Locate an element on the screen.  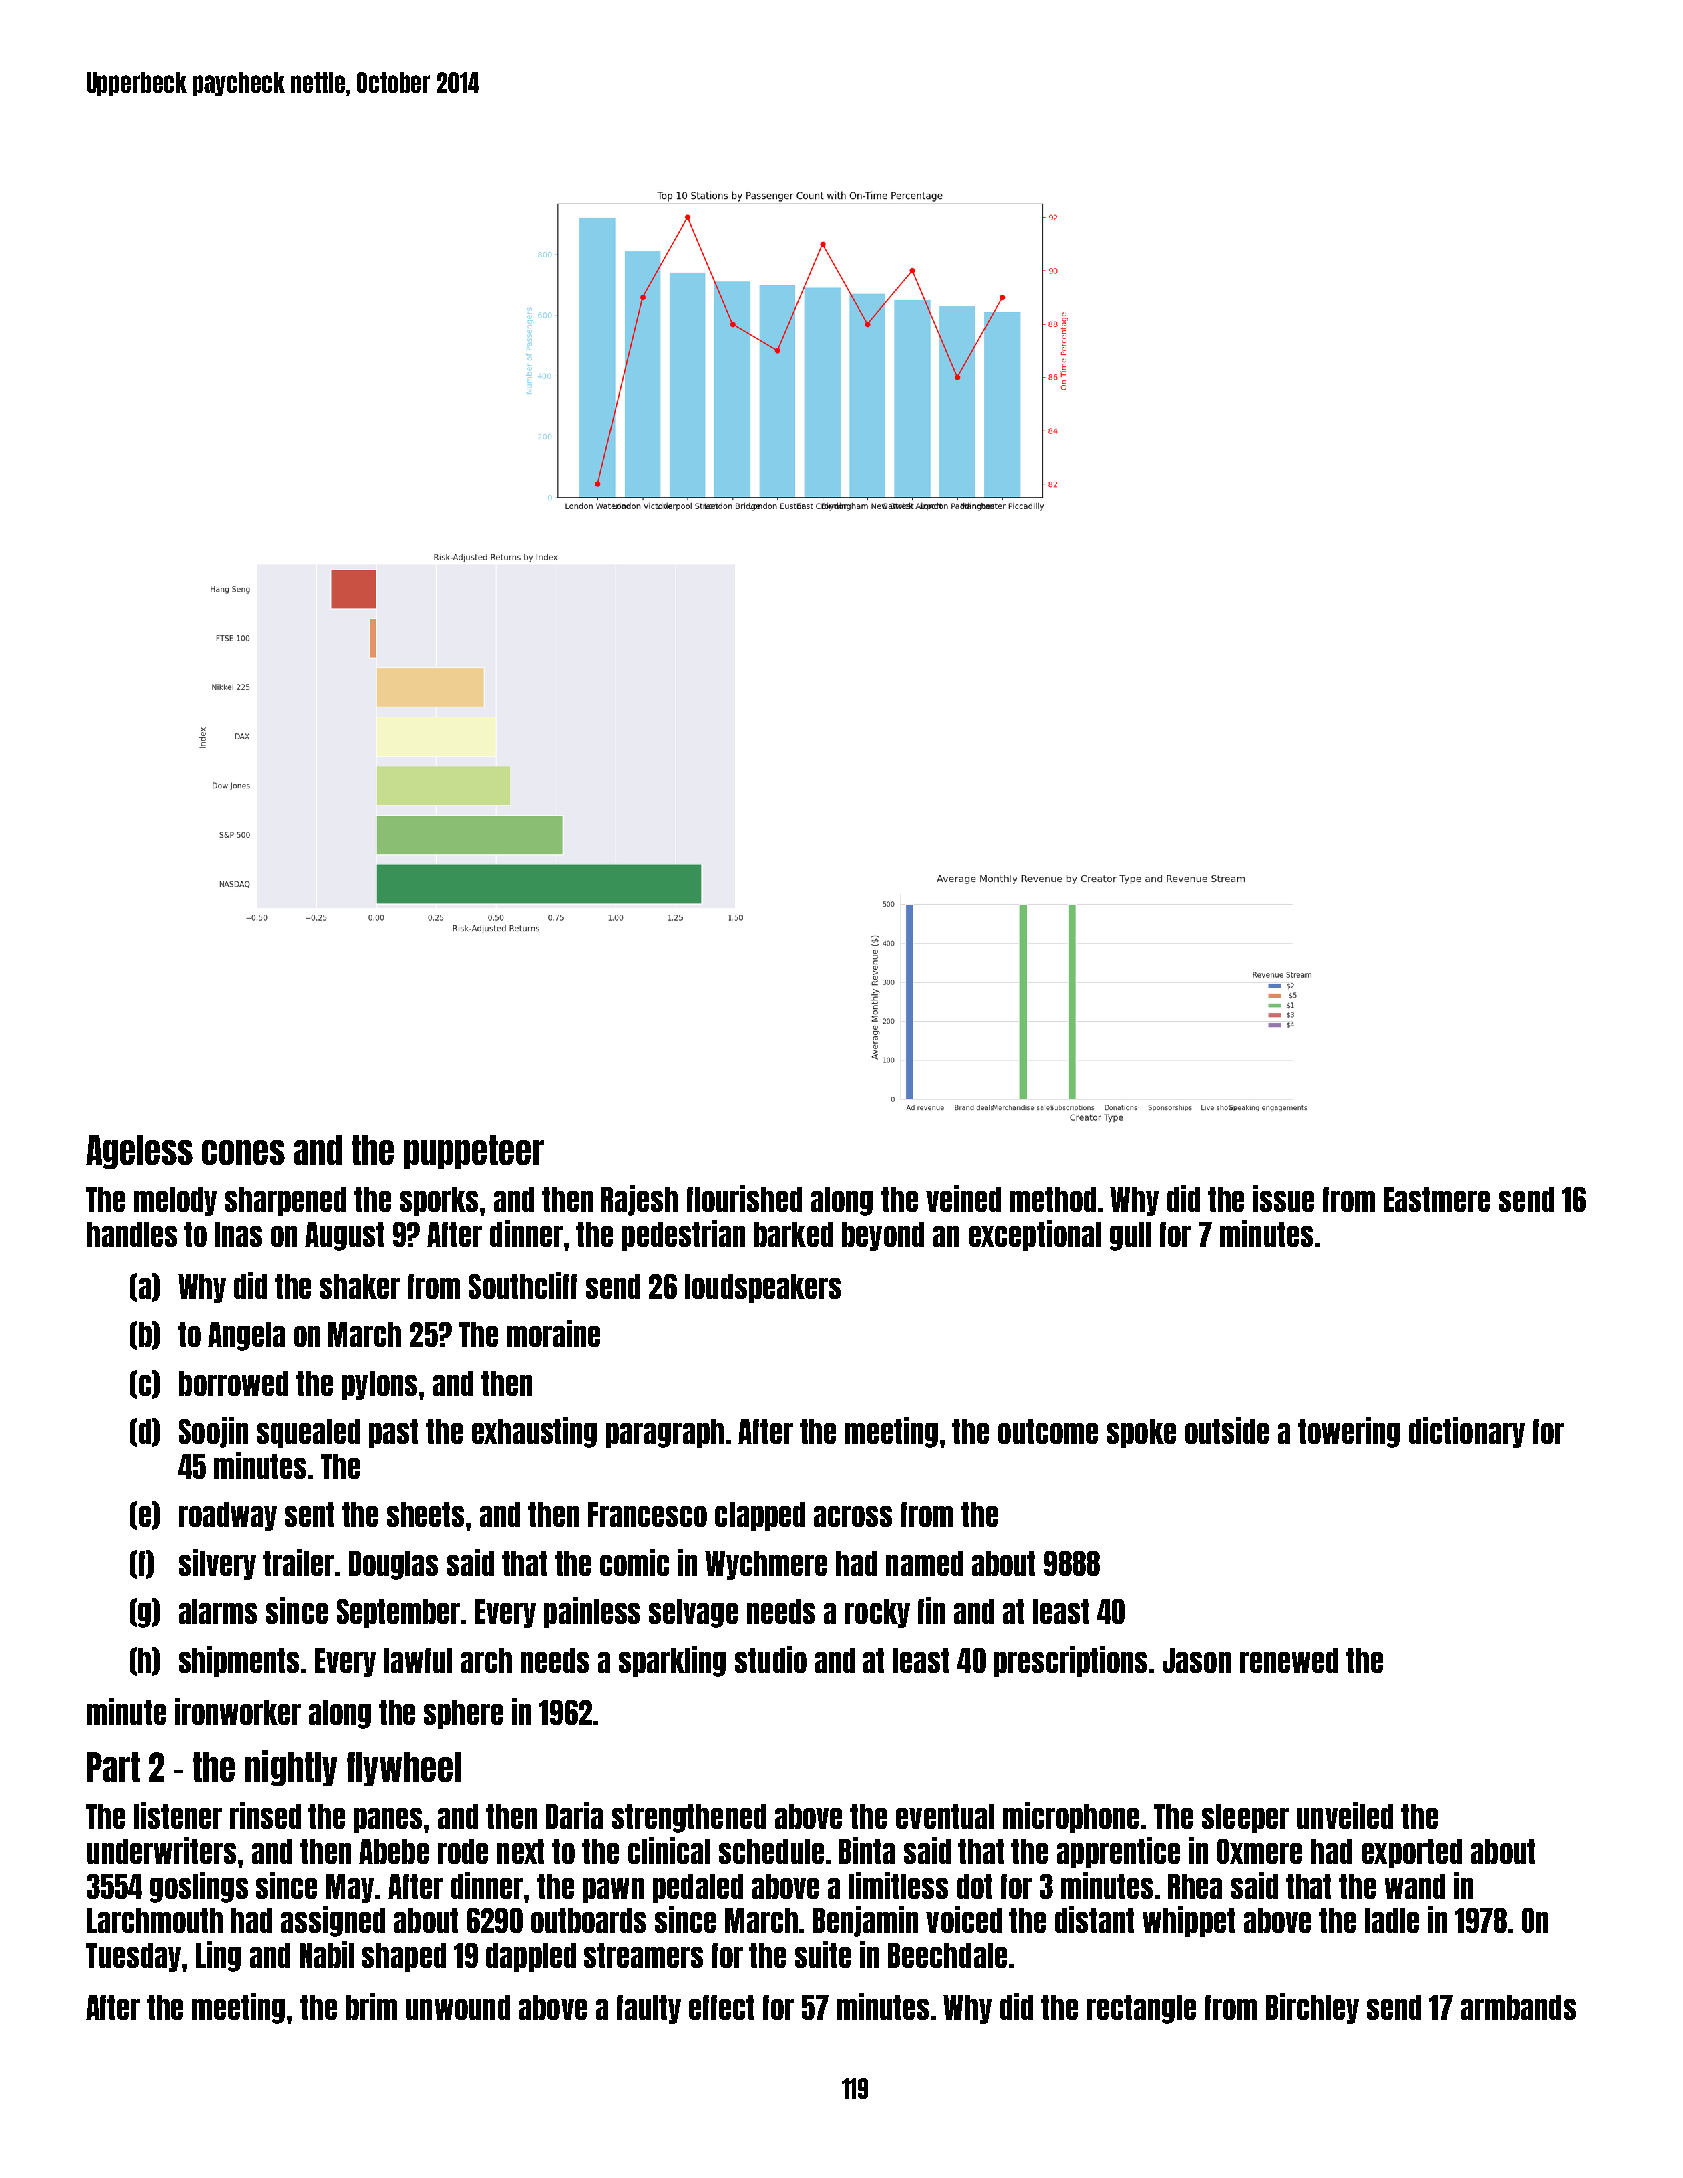
barked is located at coordinates (793, 1234).
